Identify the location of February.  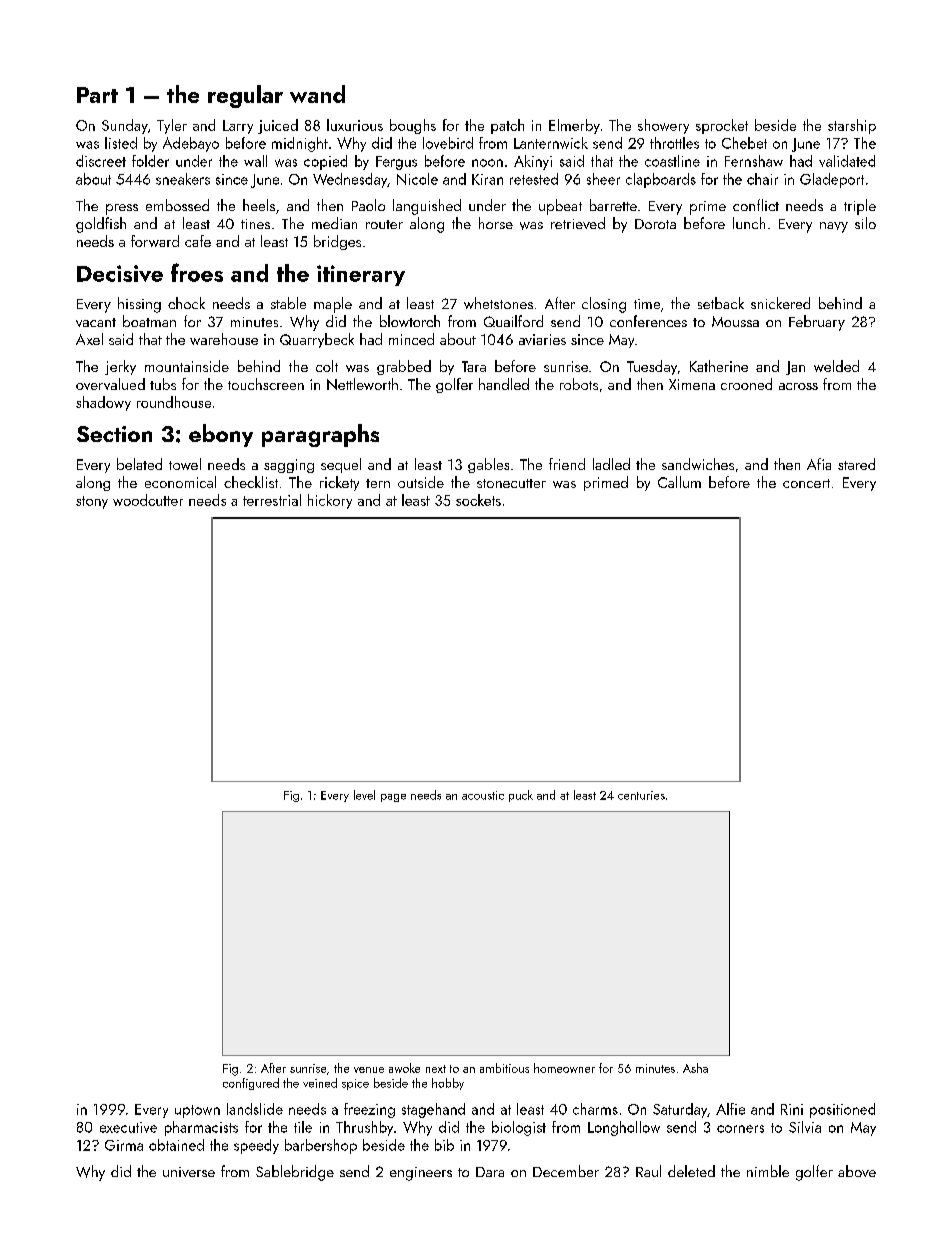
(817, 323).
